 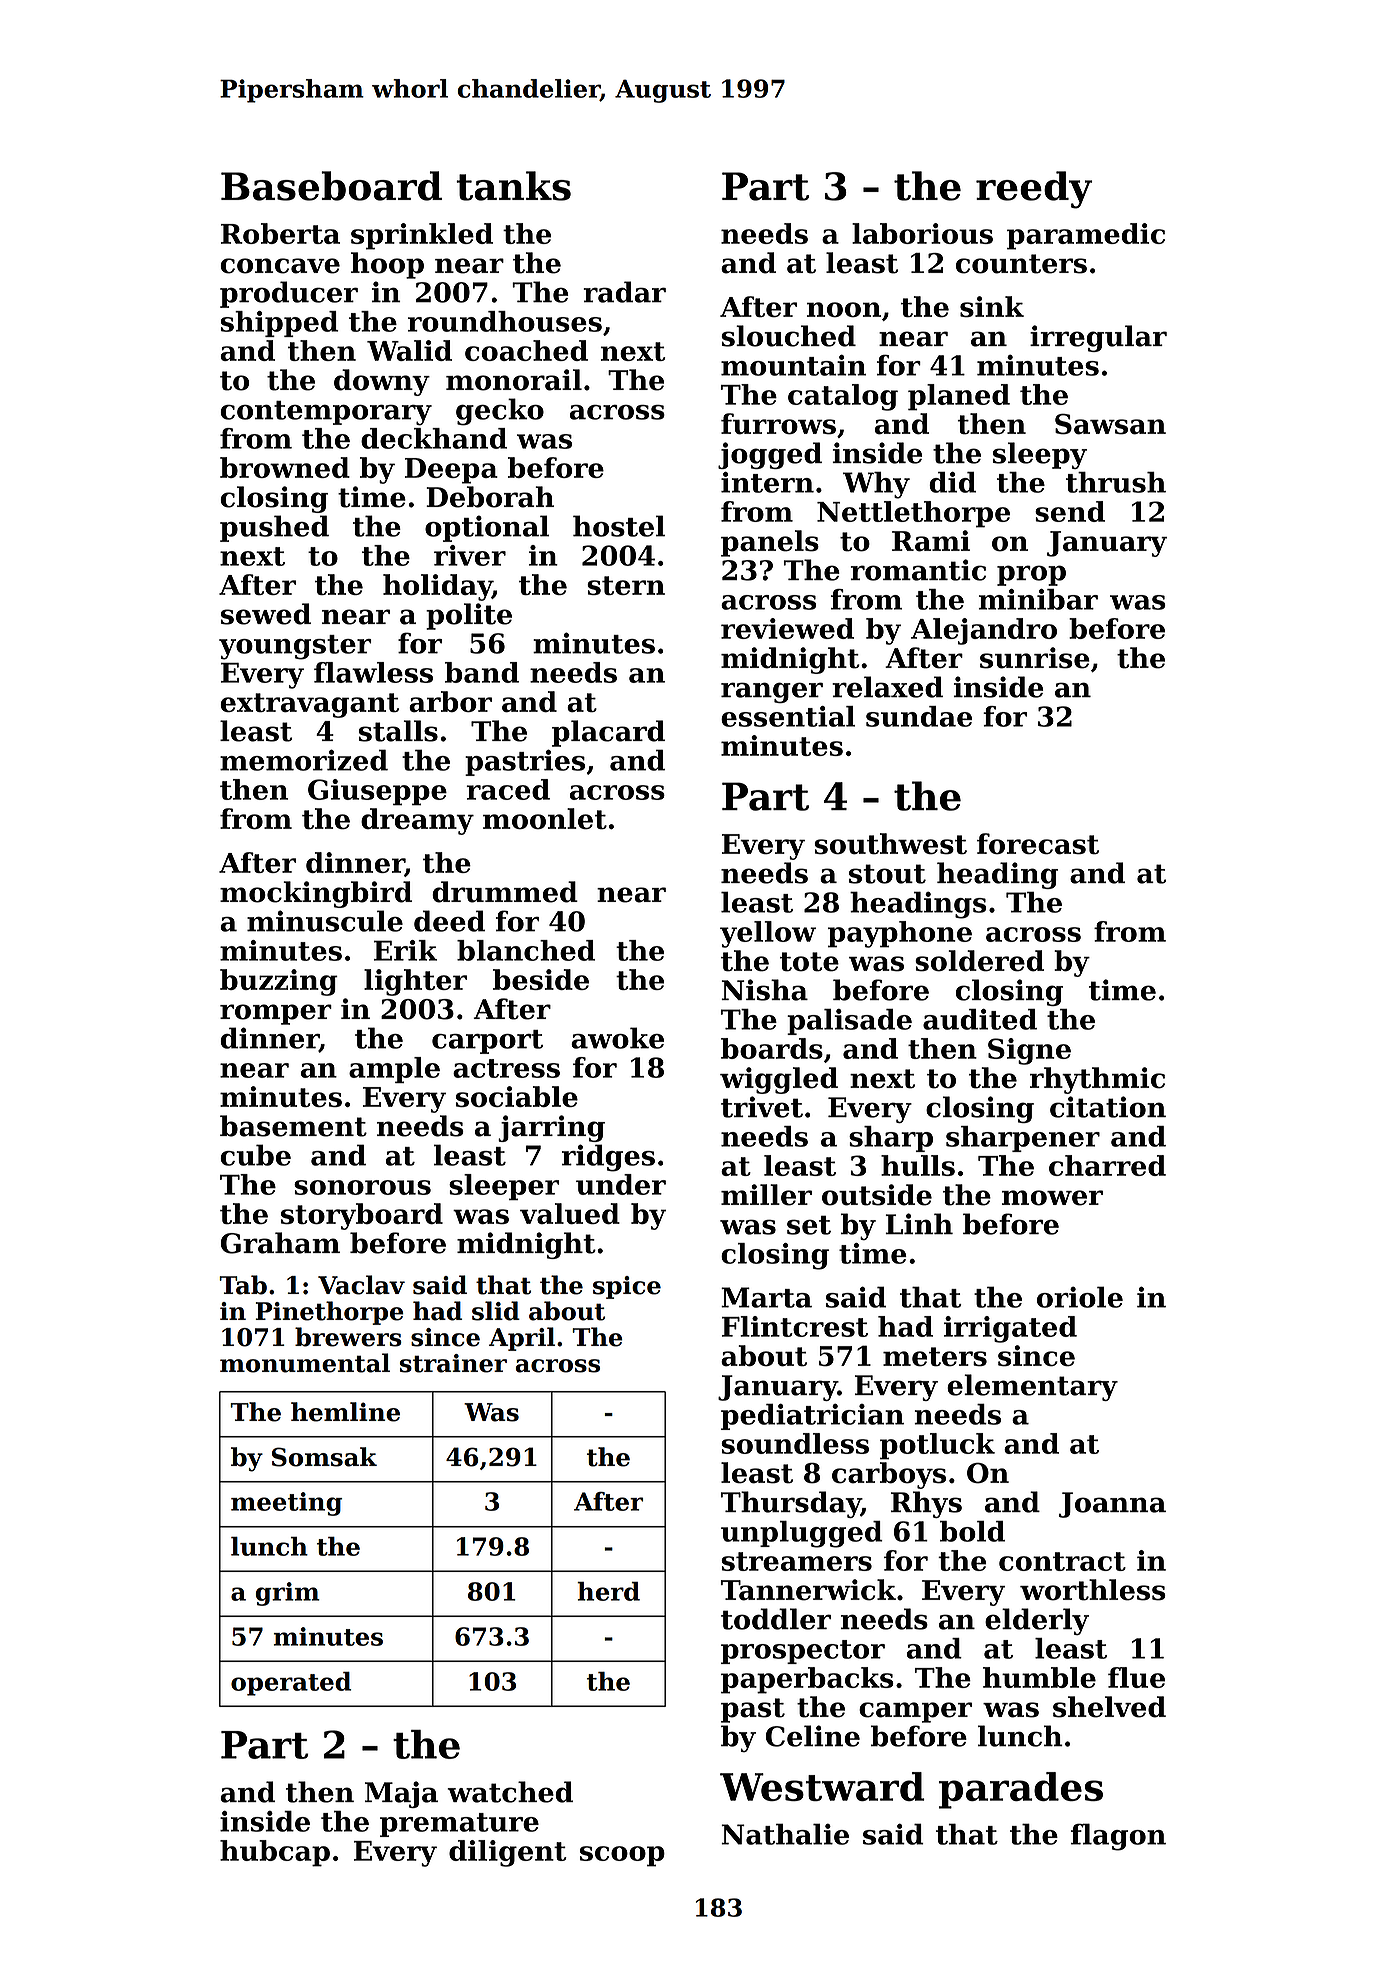 What do you see at coordinates (617, 1038) in the page?
I see `awoke` at bounding box center [617, 1038].
